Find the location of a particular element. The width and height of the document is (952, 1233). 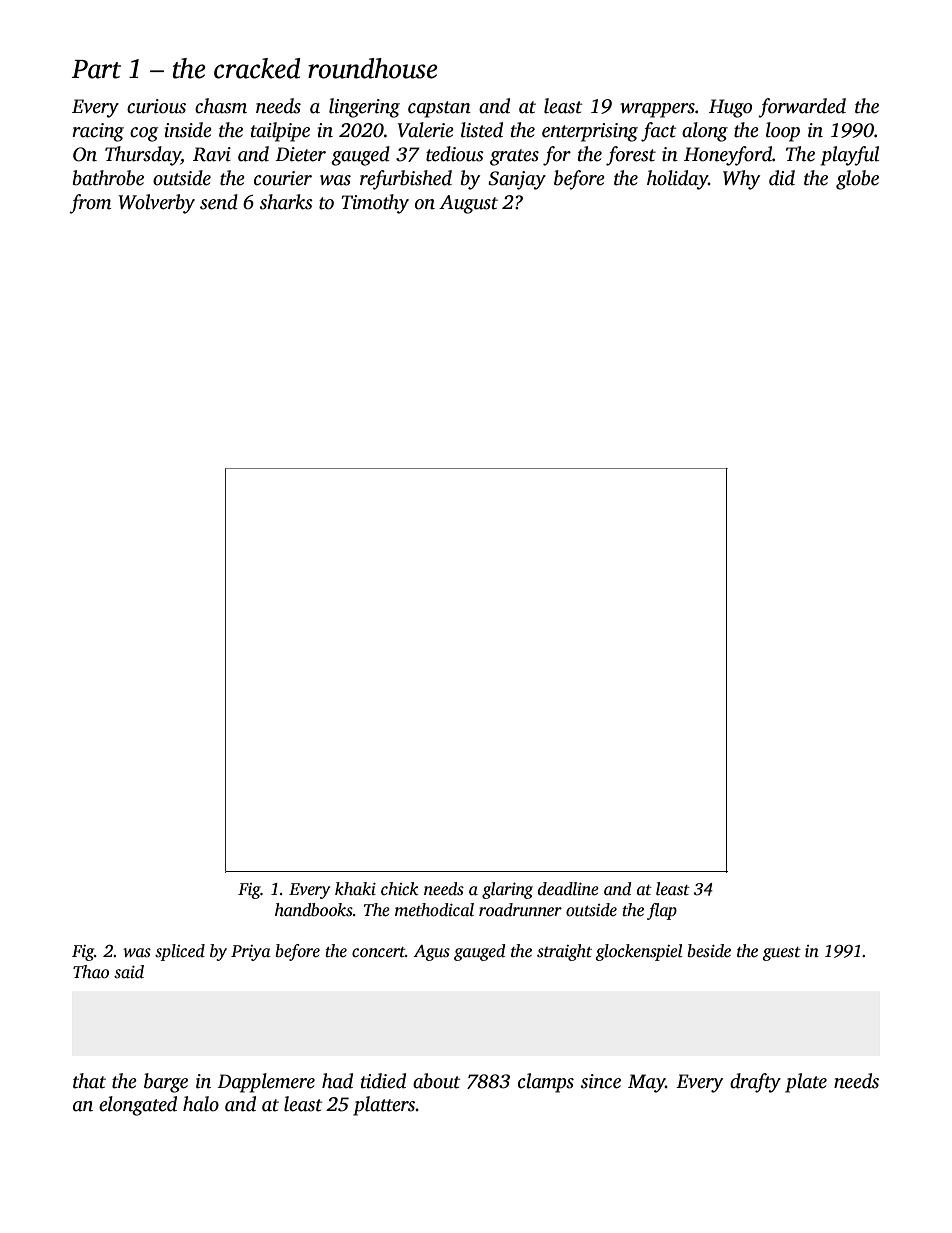

Priya is located at coordinates (251, 953).
